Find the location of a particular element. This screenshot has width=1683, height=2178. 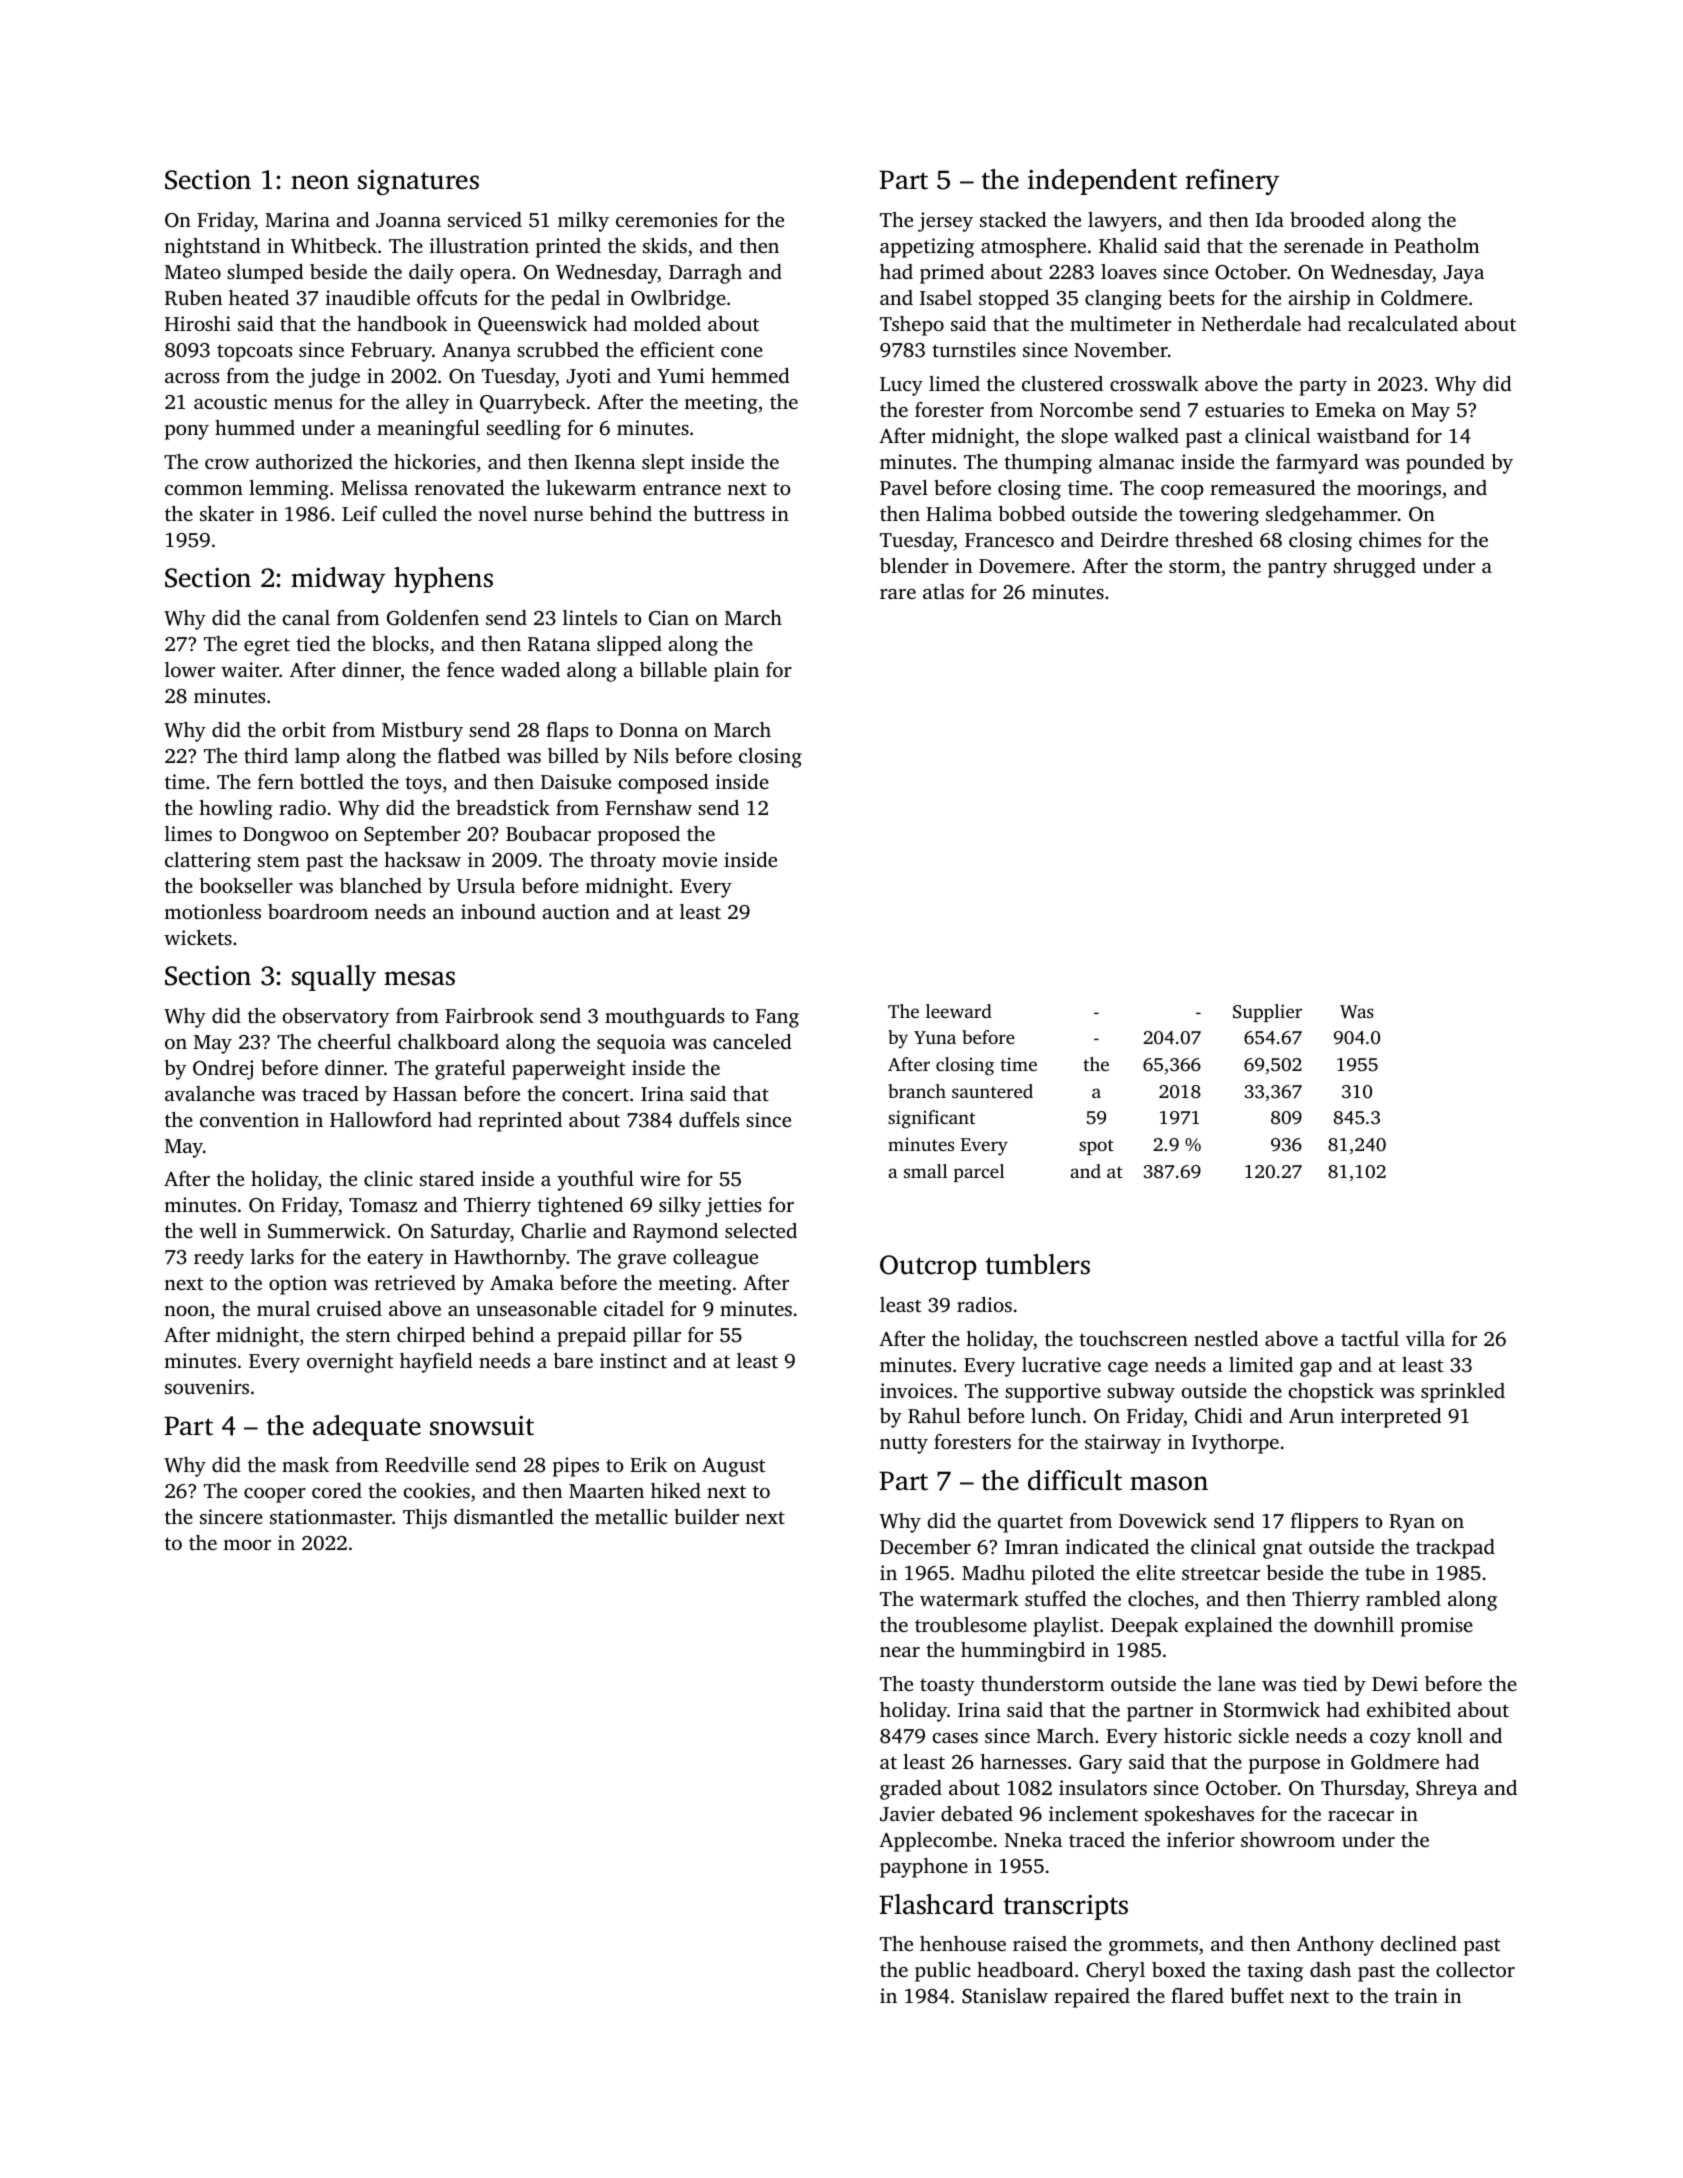

sauntered is located at coordinates (992, 1091).
